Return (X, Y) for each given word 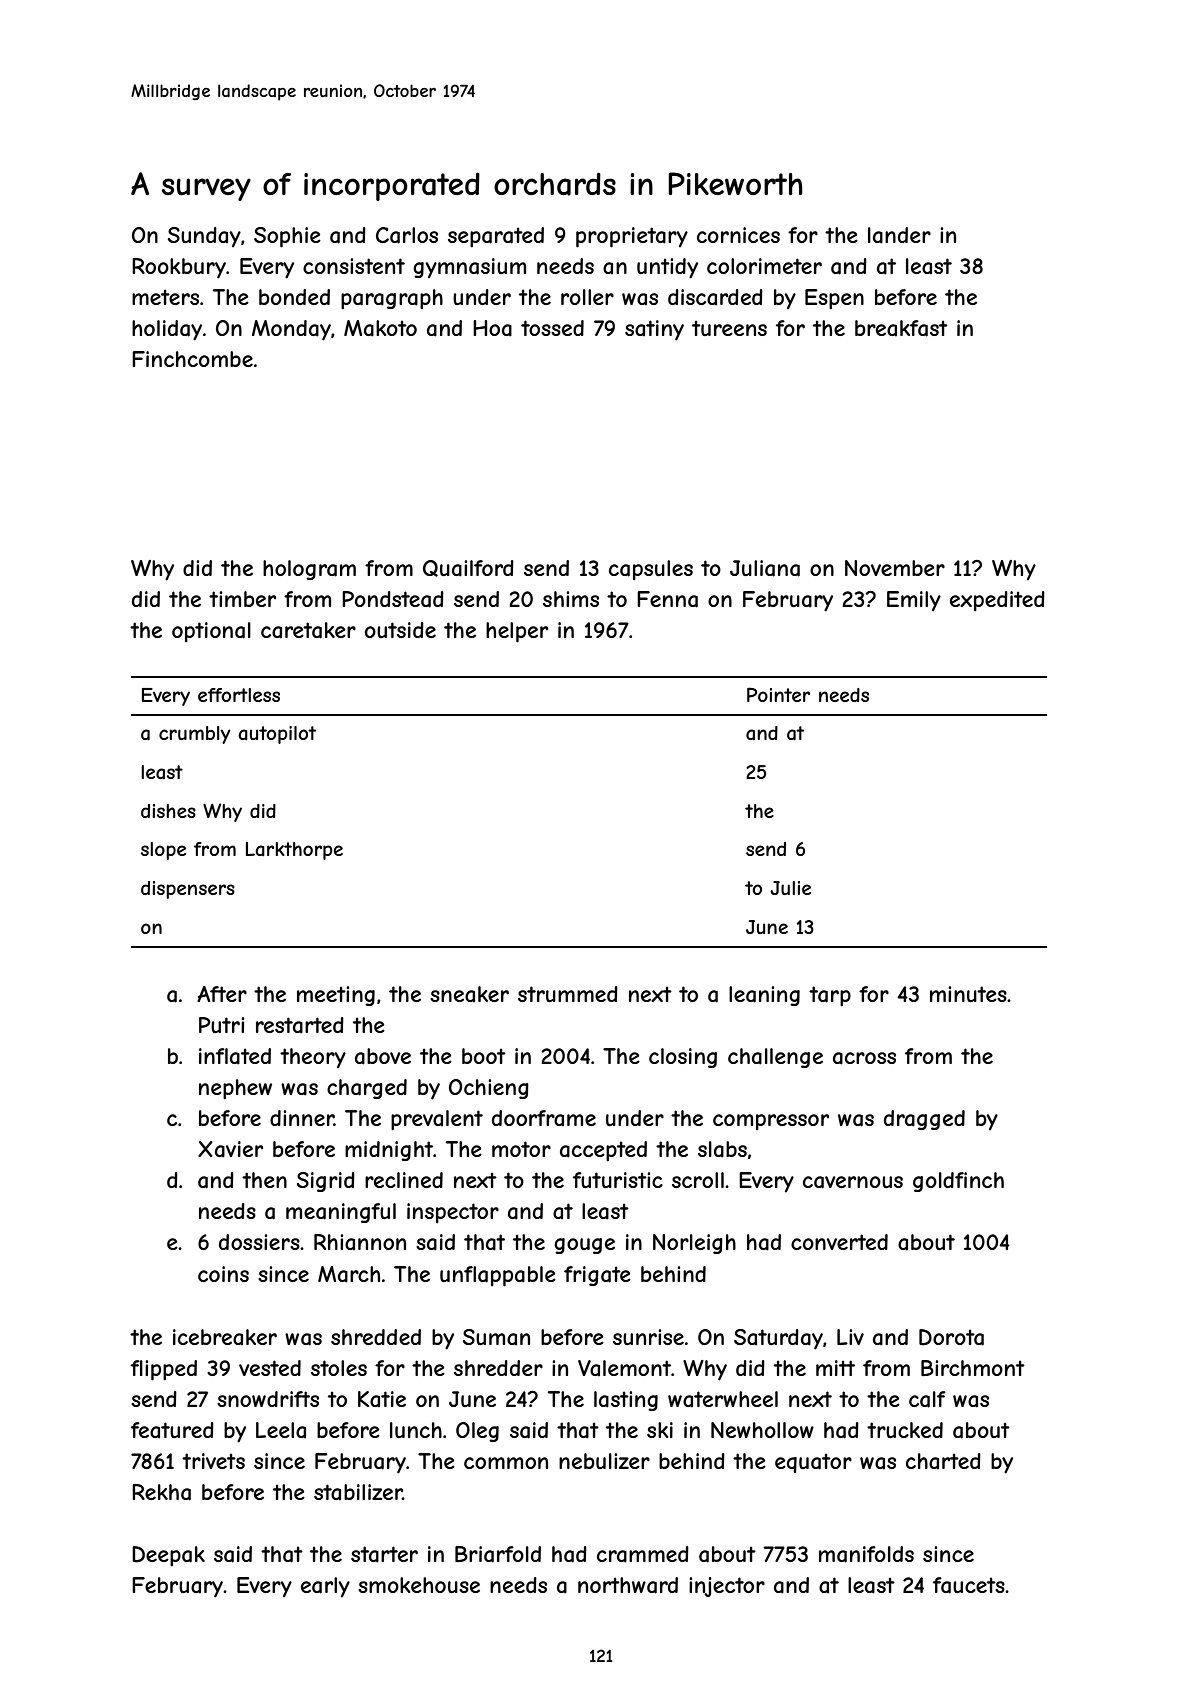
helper (517, 632)
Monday (291, 330)
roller (587, 297)
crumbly (195, 735)
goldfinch (958, 1182)
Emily (914, 601)
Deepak (168, 1556)
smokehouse (419, 1585)
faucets (969, 1585)
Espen (834, 299)
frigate (597, 1276)
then (264, 1180)
